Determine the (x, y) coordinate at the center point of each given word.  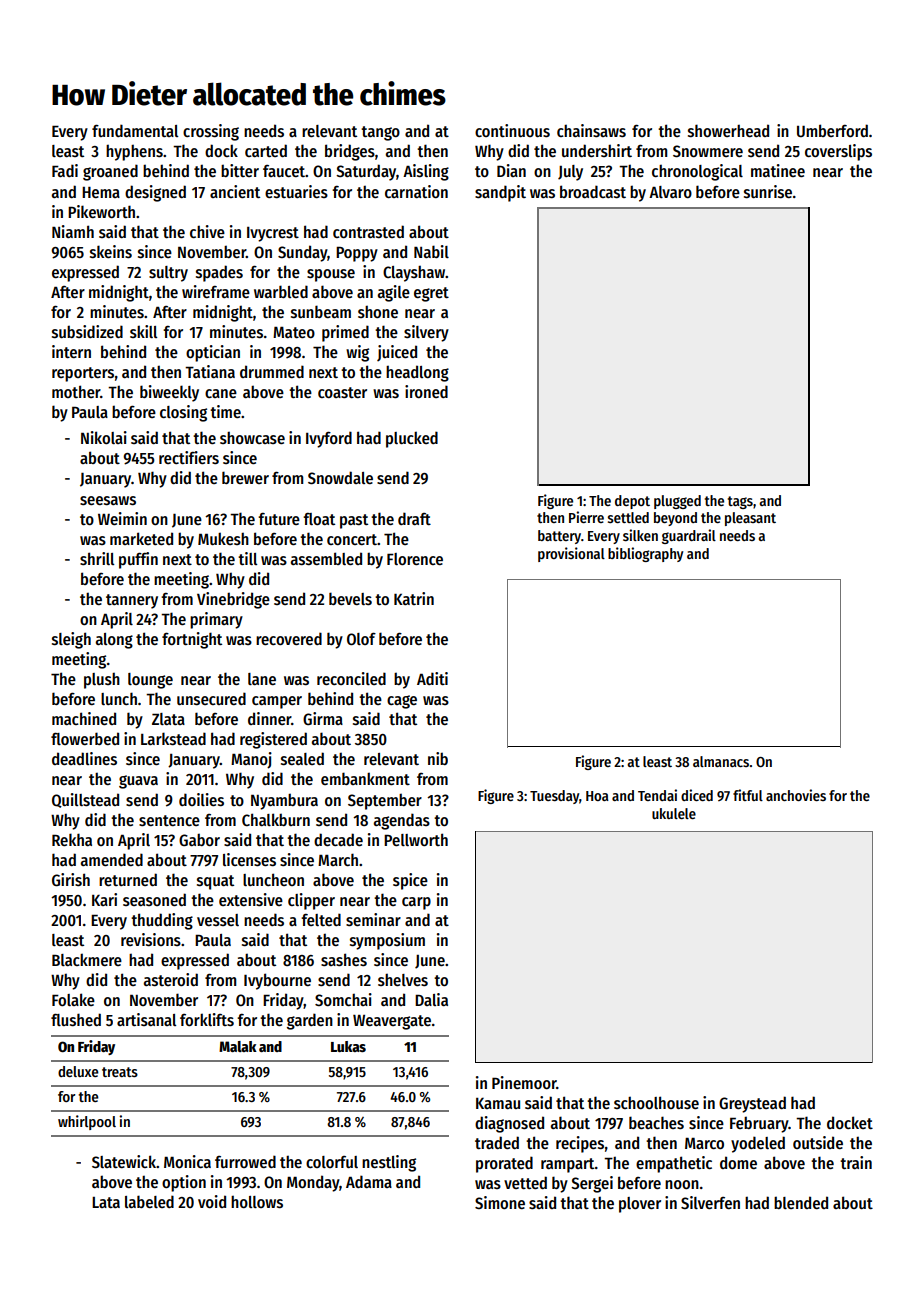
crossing (211, 132)
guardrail (689, 536)
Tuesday (554, 797)
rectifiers (189, 458)
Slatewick (124, 1161)
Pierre (586, 517)
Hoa (597, 796)
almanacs (721, 761)
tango (380, 133)
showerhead (728, 131)
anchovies (796, 795)
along (114, 641)
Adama (369, 1181)
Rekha (72, 839)
